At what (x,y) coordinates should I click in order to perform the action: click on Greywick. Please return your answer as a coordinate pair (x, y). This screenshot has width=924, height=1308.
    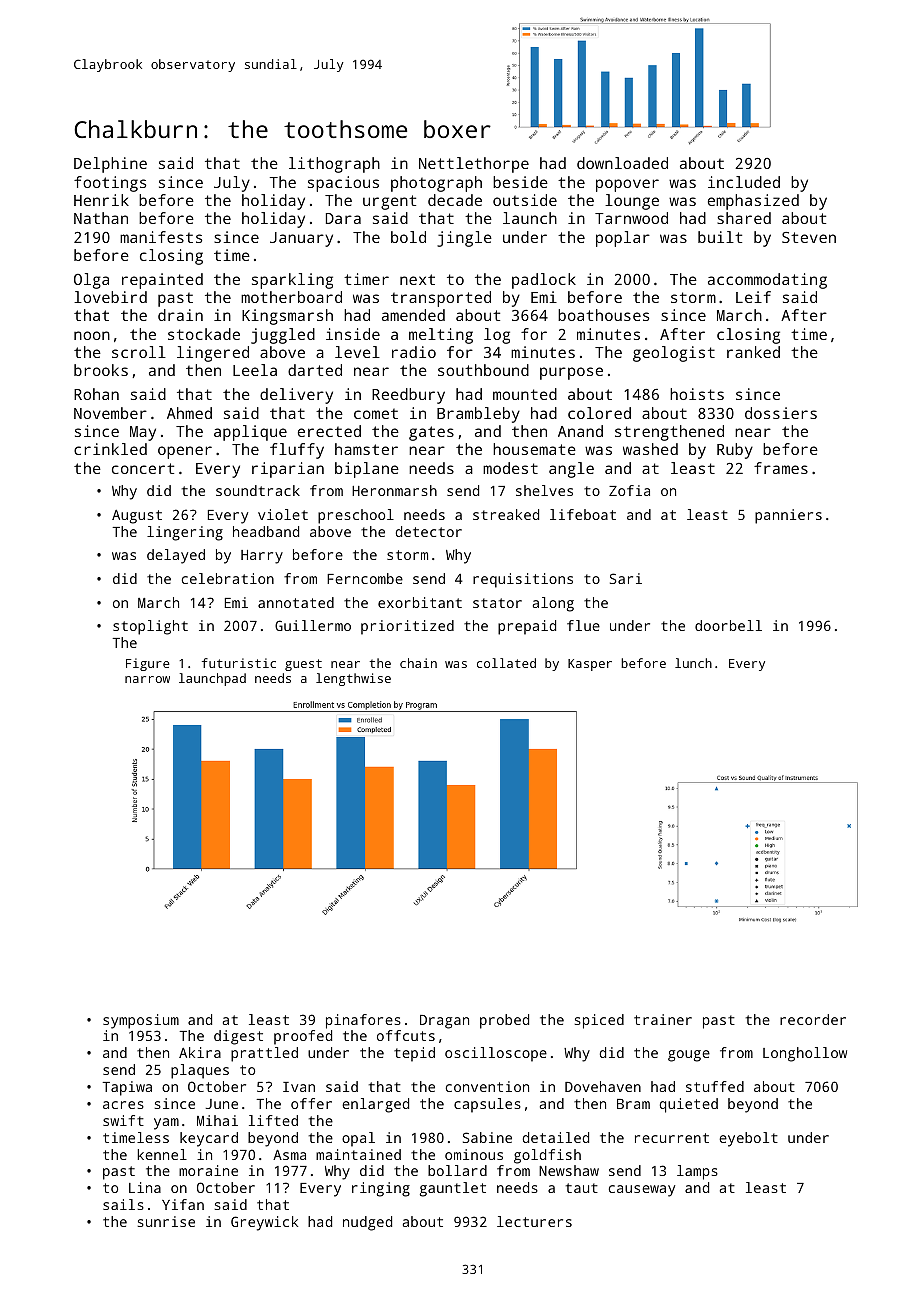
    Looking at the image, I should click on (264, 1223).
